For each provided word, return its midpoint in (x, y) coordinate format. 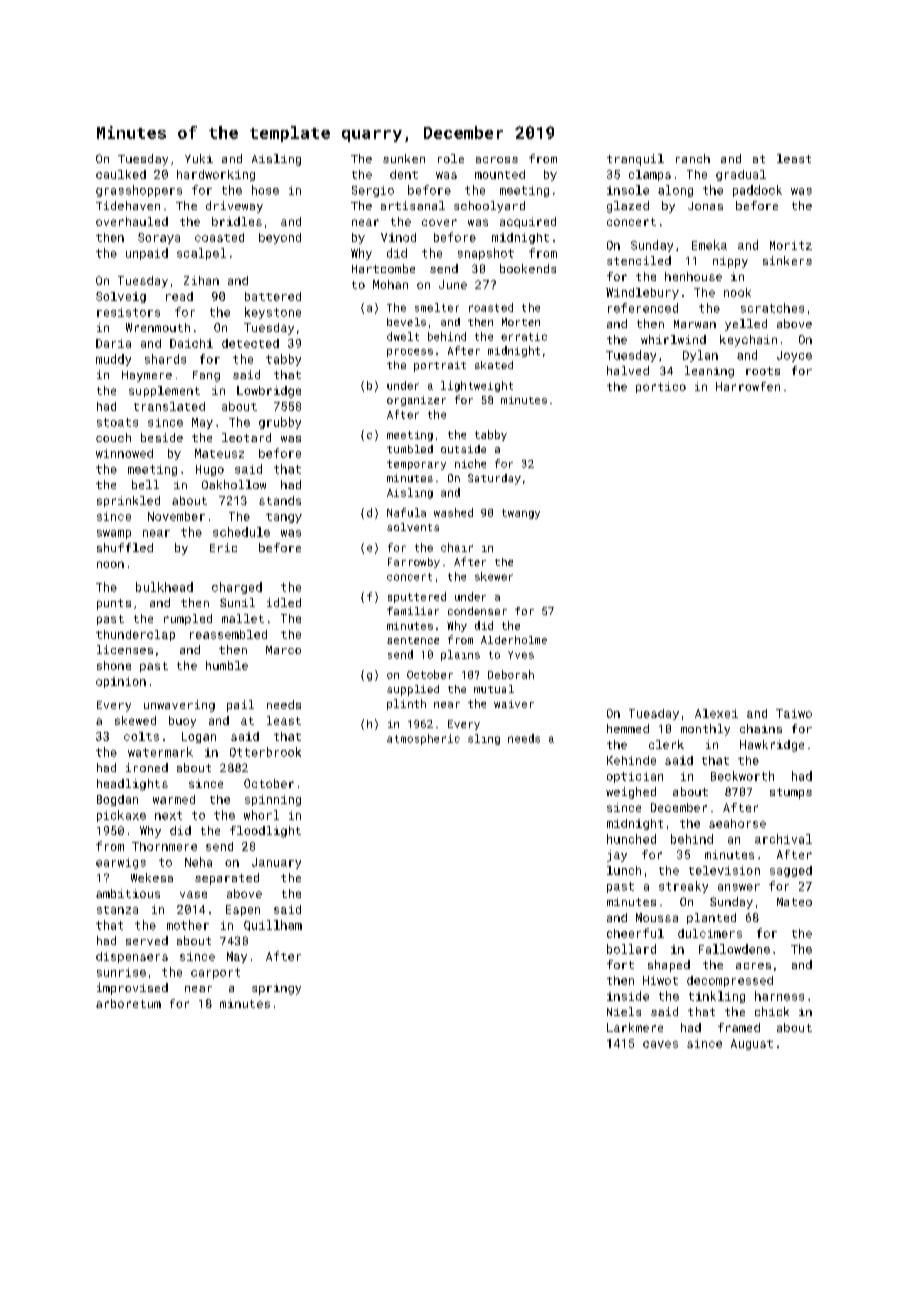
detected (250, 343)
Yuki (199, 158)
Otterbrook (265, 752)
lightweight (477, 386)
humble (227, 665)
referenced (643, 308)
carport (215, 973)
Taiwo (794, 713)
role (451, 158)
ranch (693, 158)
